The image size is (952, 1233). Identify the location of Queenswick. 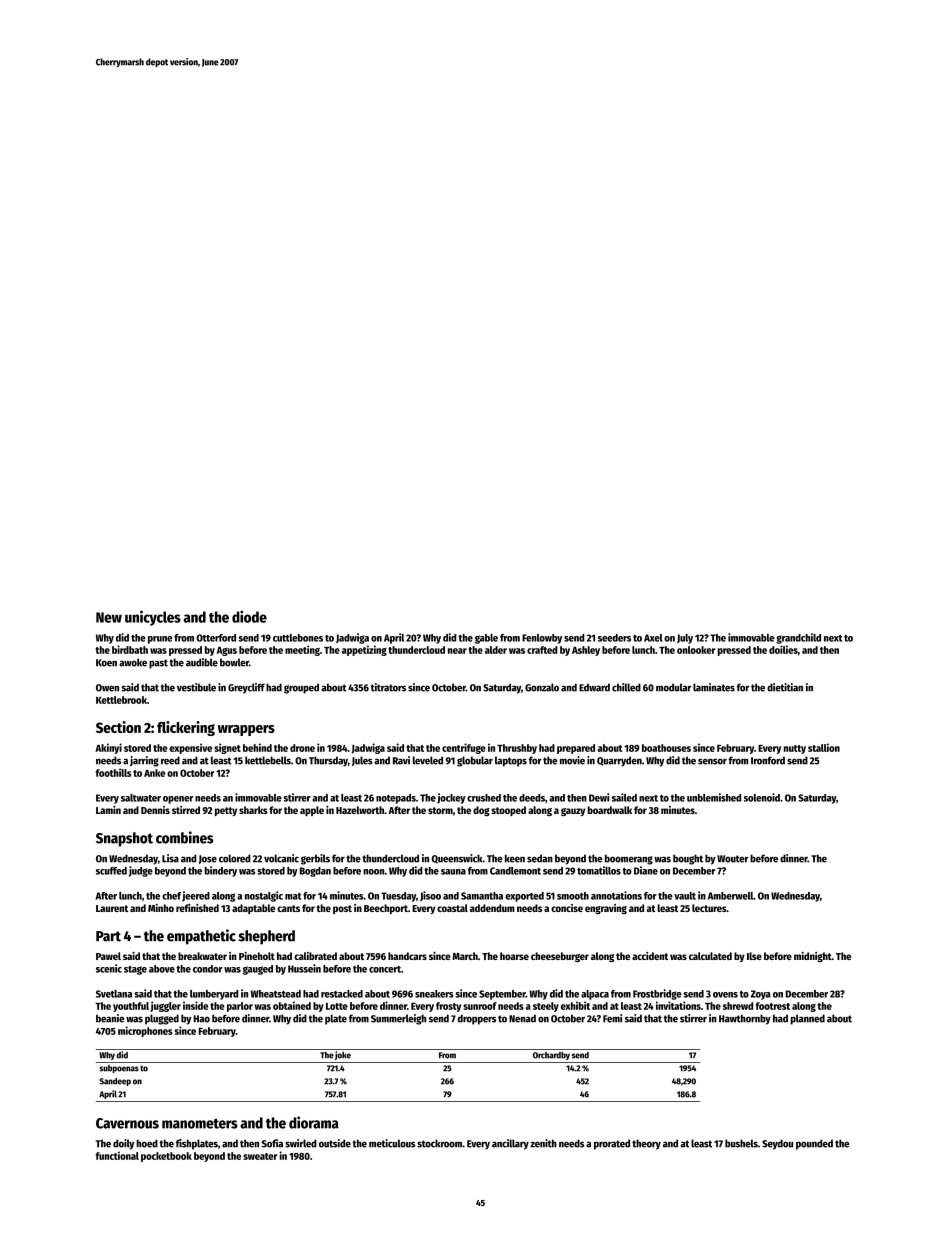
(457, 859).
